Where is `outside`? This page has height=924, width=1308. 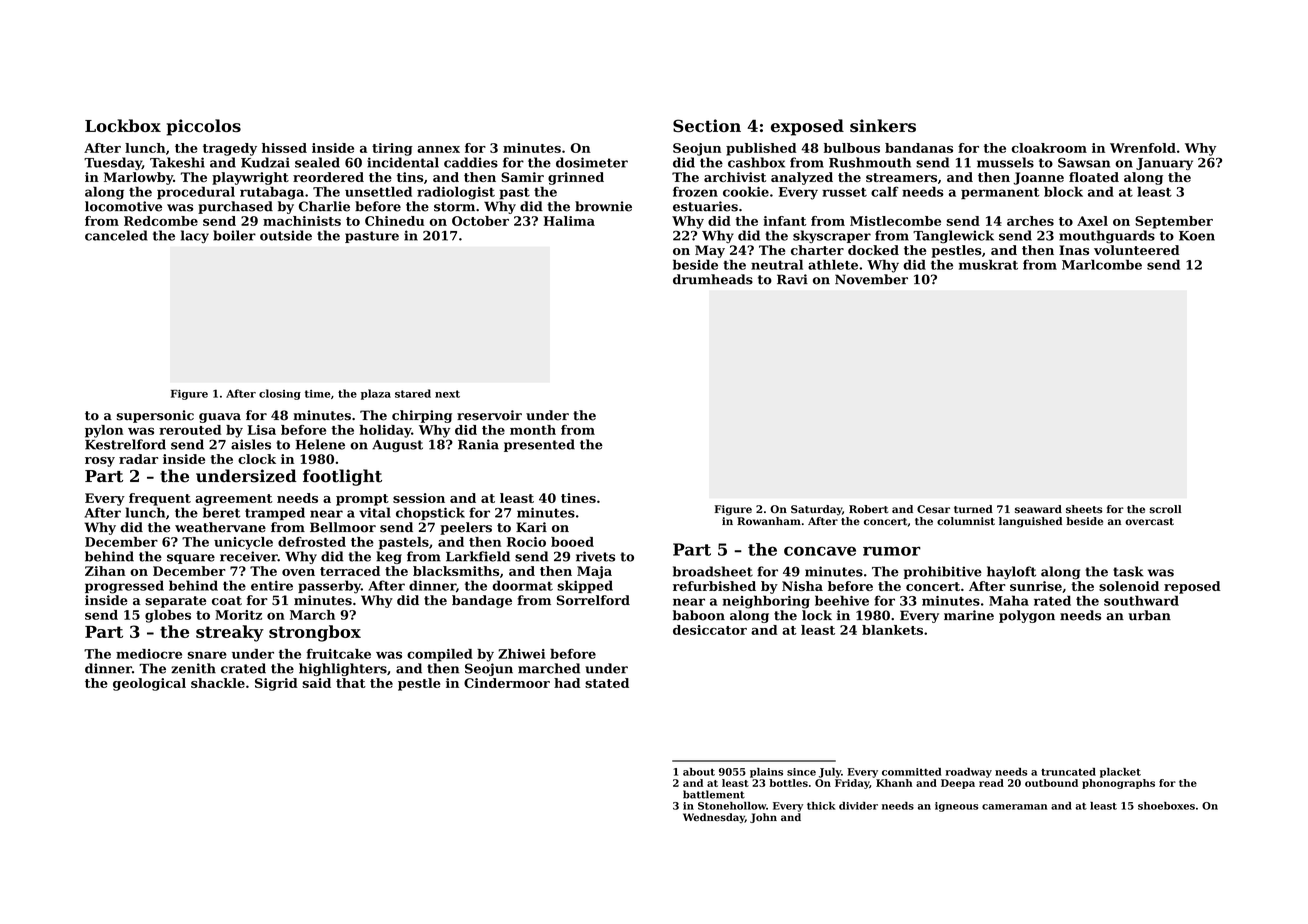 outside is located at coordinates (286, 235).
